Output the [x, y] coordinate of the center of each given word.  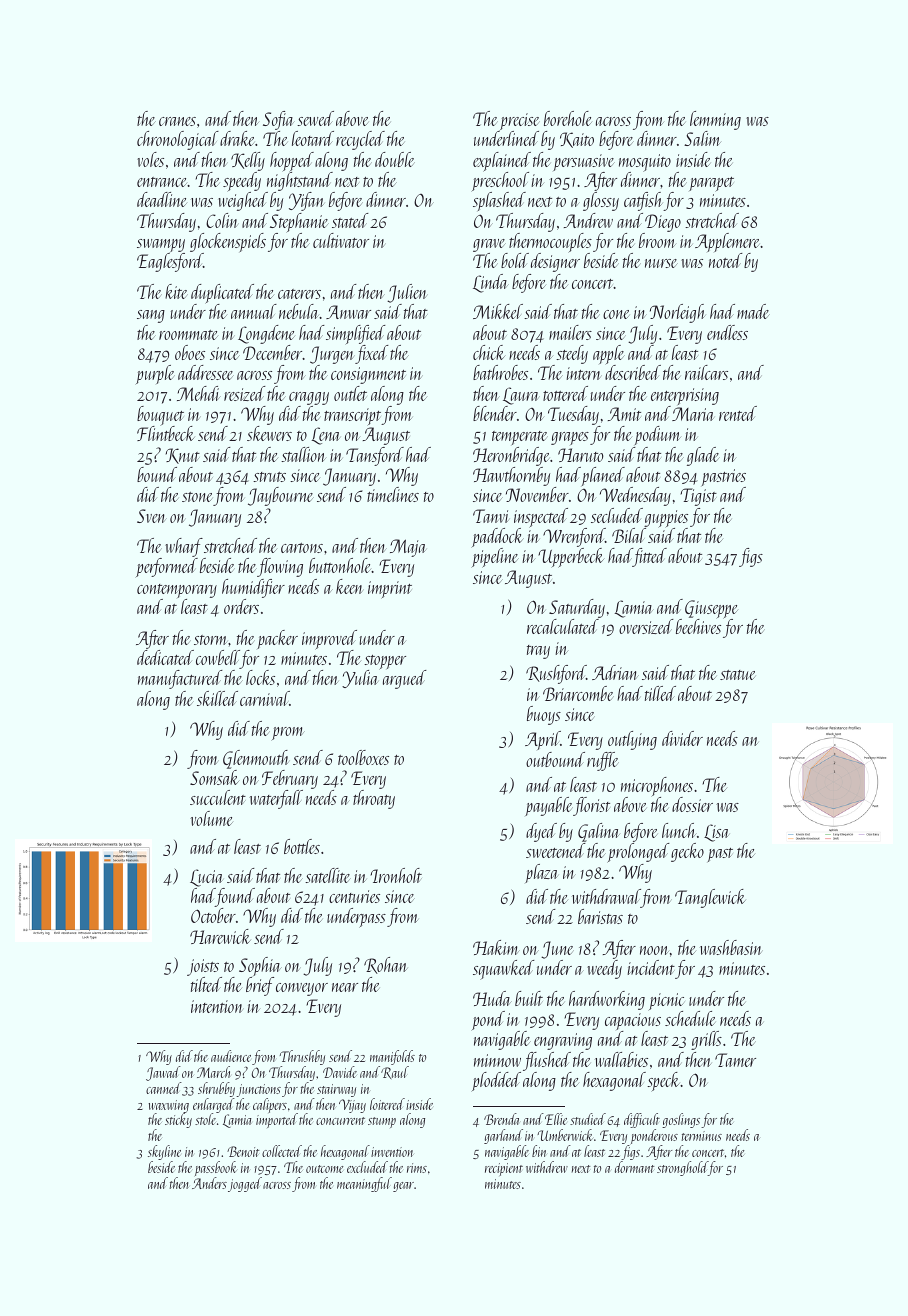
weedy [604, 969]
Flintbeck [166, 433]
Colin [222, 220]
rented [738, 413]
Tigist [699, 497]
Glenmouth [256, 759]
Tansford [375, 456]
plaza [541, 873]
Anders [209, 1183]
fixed [372, 354]
